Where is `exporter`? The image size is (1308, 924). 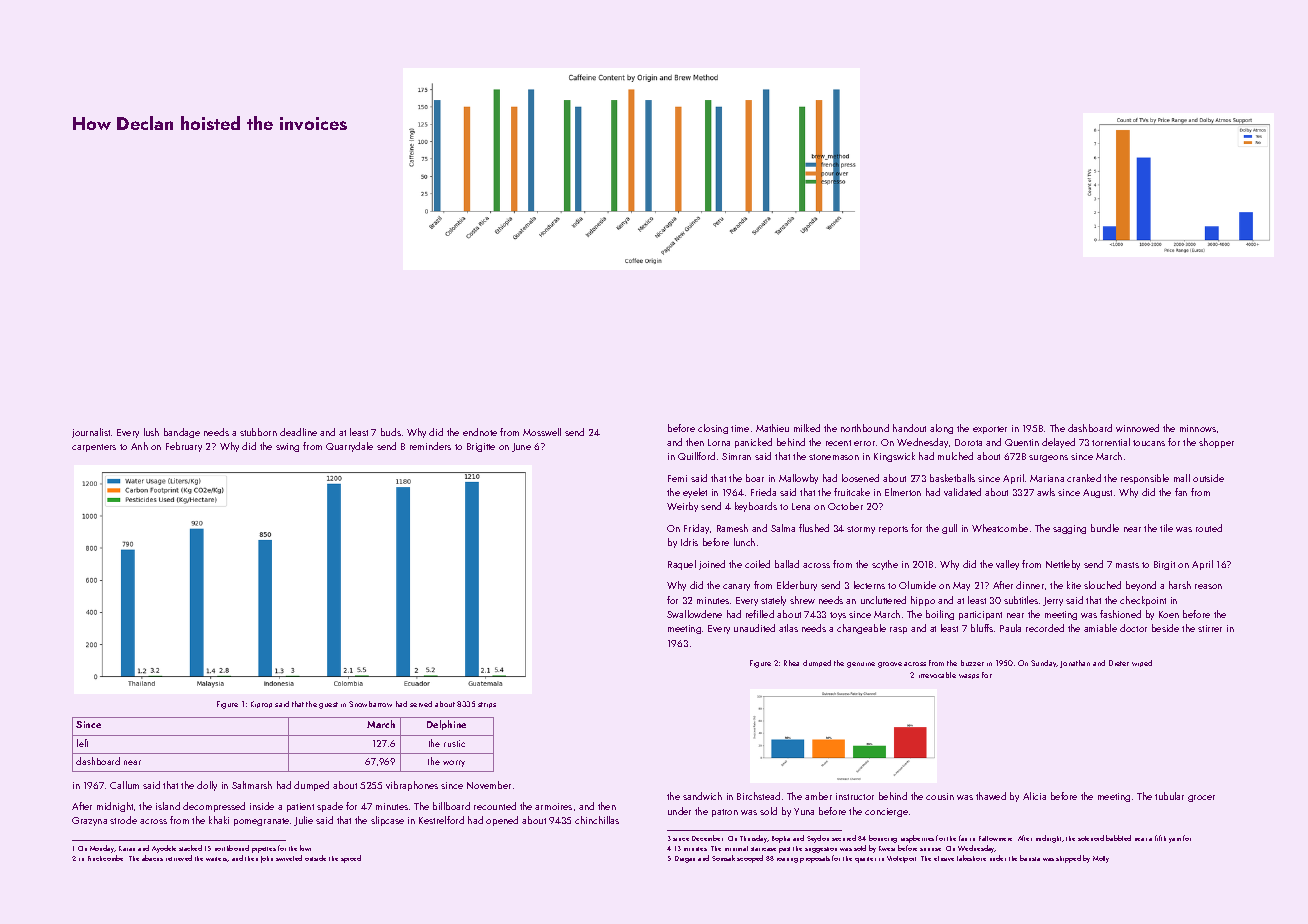
exporter is located at coordinates (990, 430).
